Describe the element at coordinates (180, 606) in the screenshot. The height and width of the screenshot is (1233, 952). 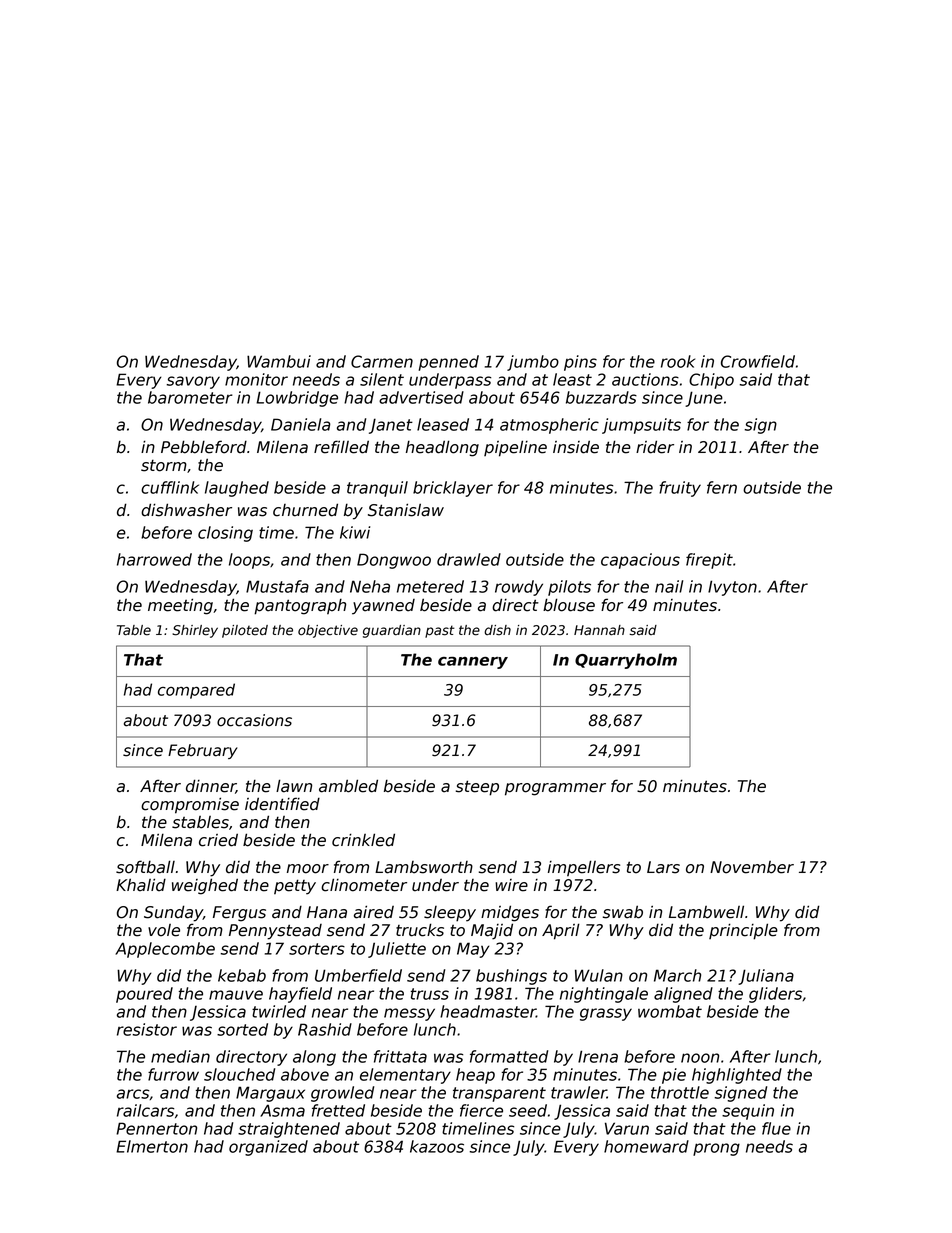
I see `meeting` at that location.
